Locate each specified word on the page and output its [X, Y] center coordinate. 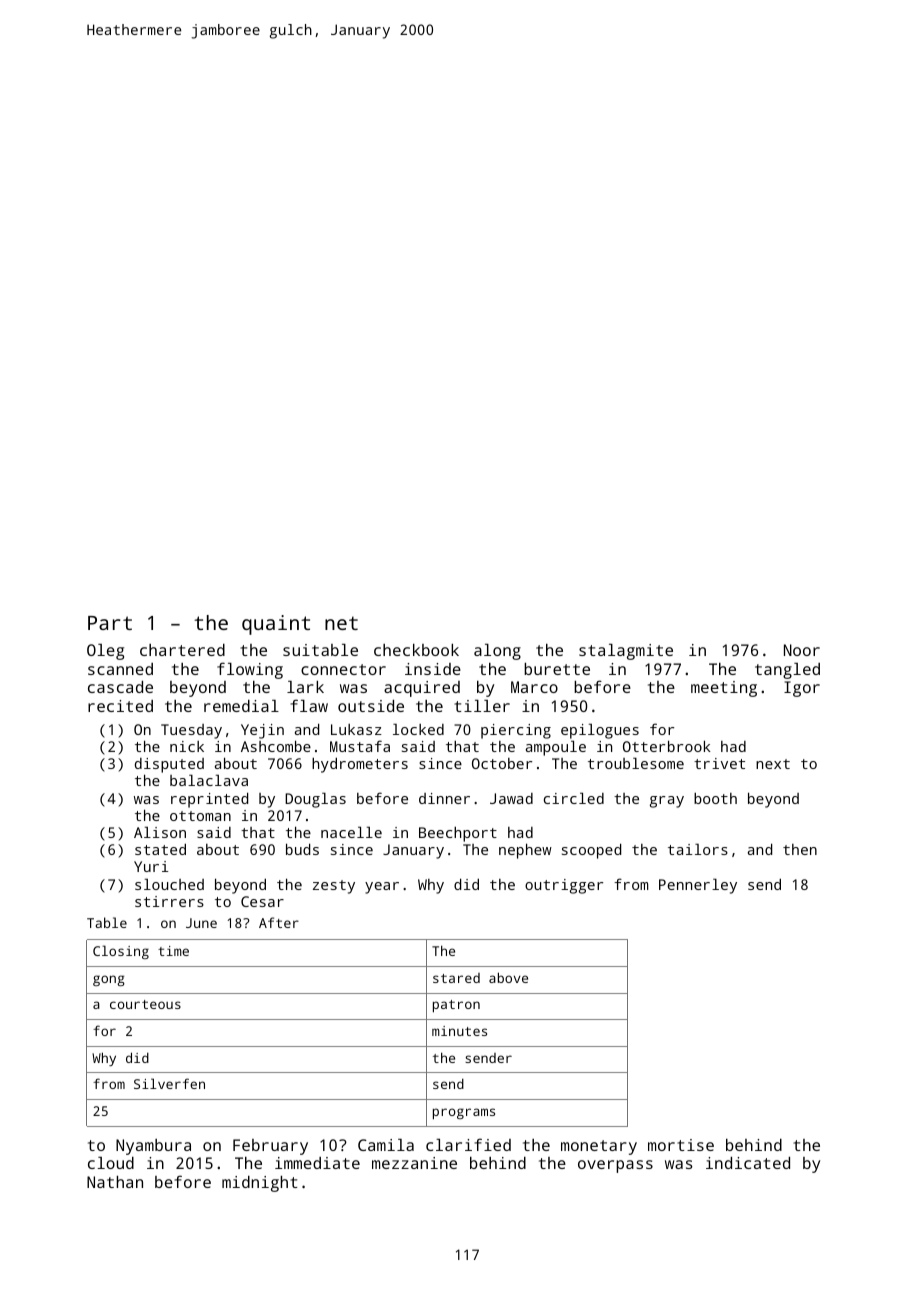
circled [574, 798]
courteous [145, 1004]
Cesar [262, 901]
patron [456, 1006]
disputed [169, 766]
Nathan [115, 1182]
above [508, 977]
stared [456, 978]
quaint [276, 625]
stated [160, 849]
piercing [516, 731]
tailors [698, 849]
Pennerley [698, 886]
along [497, 652]
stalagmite [626, 652]
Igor [802, 689]
